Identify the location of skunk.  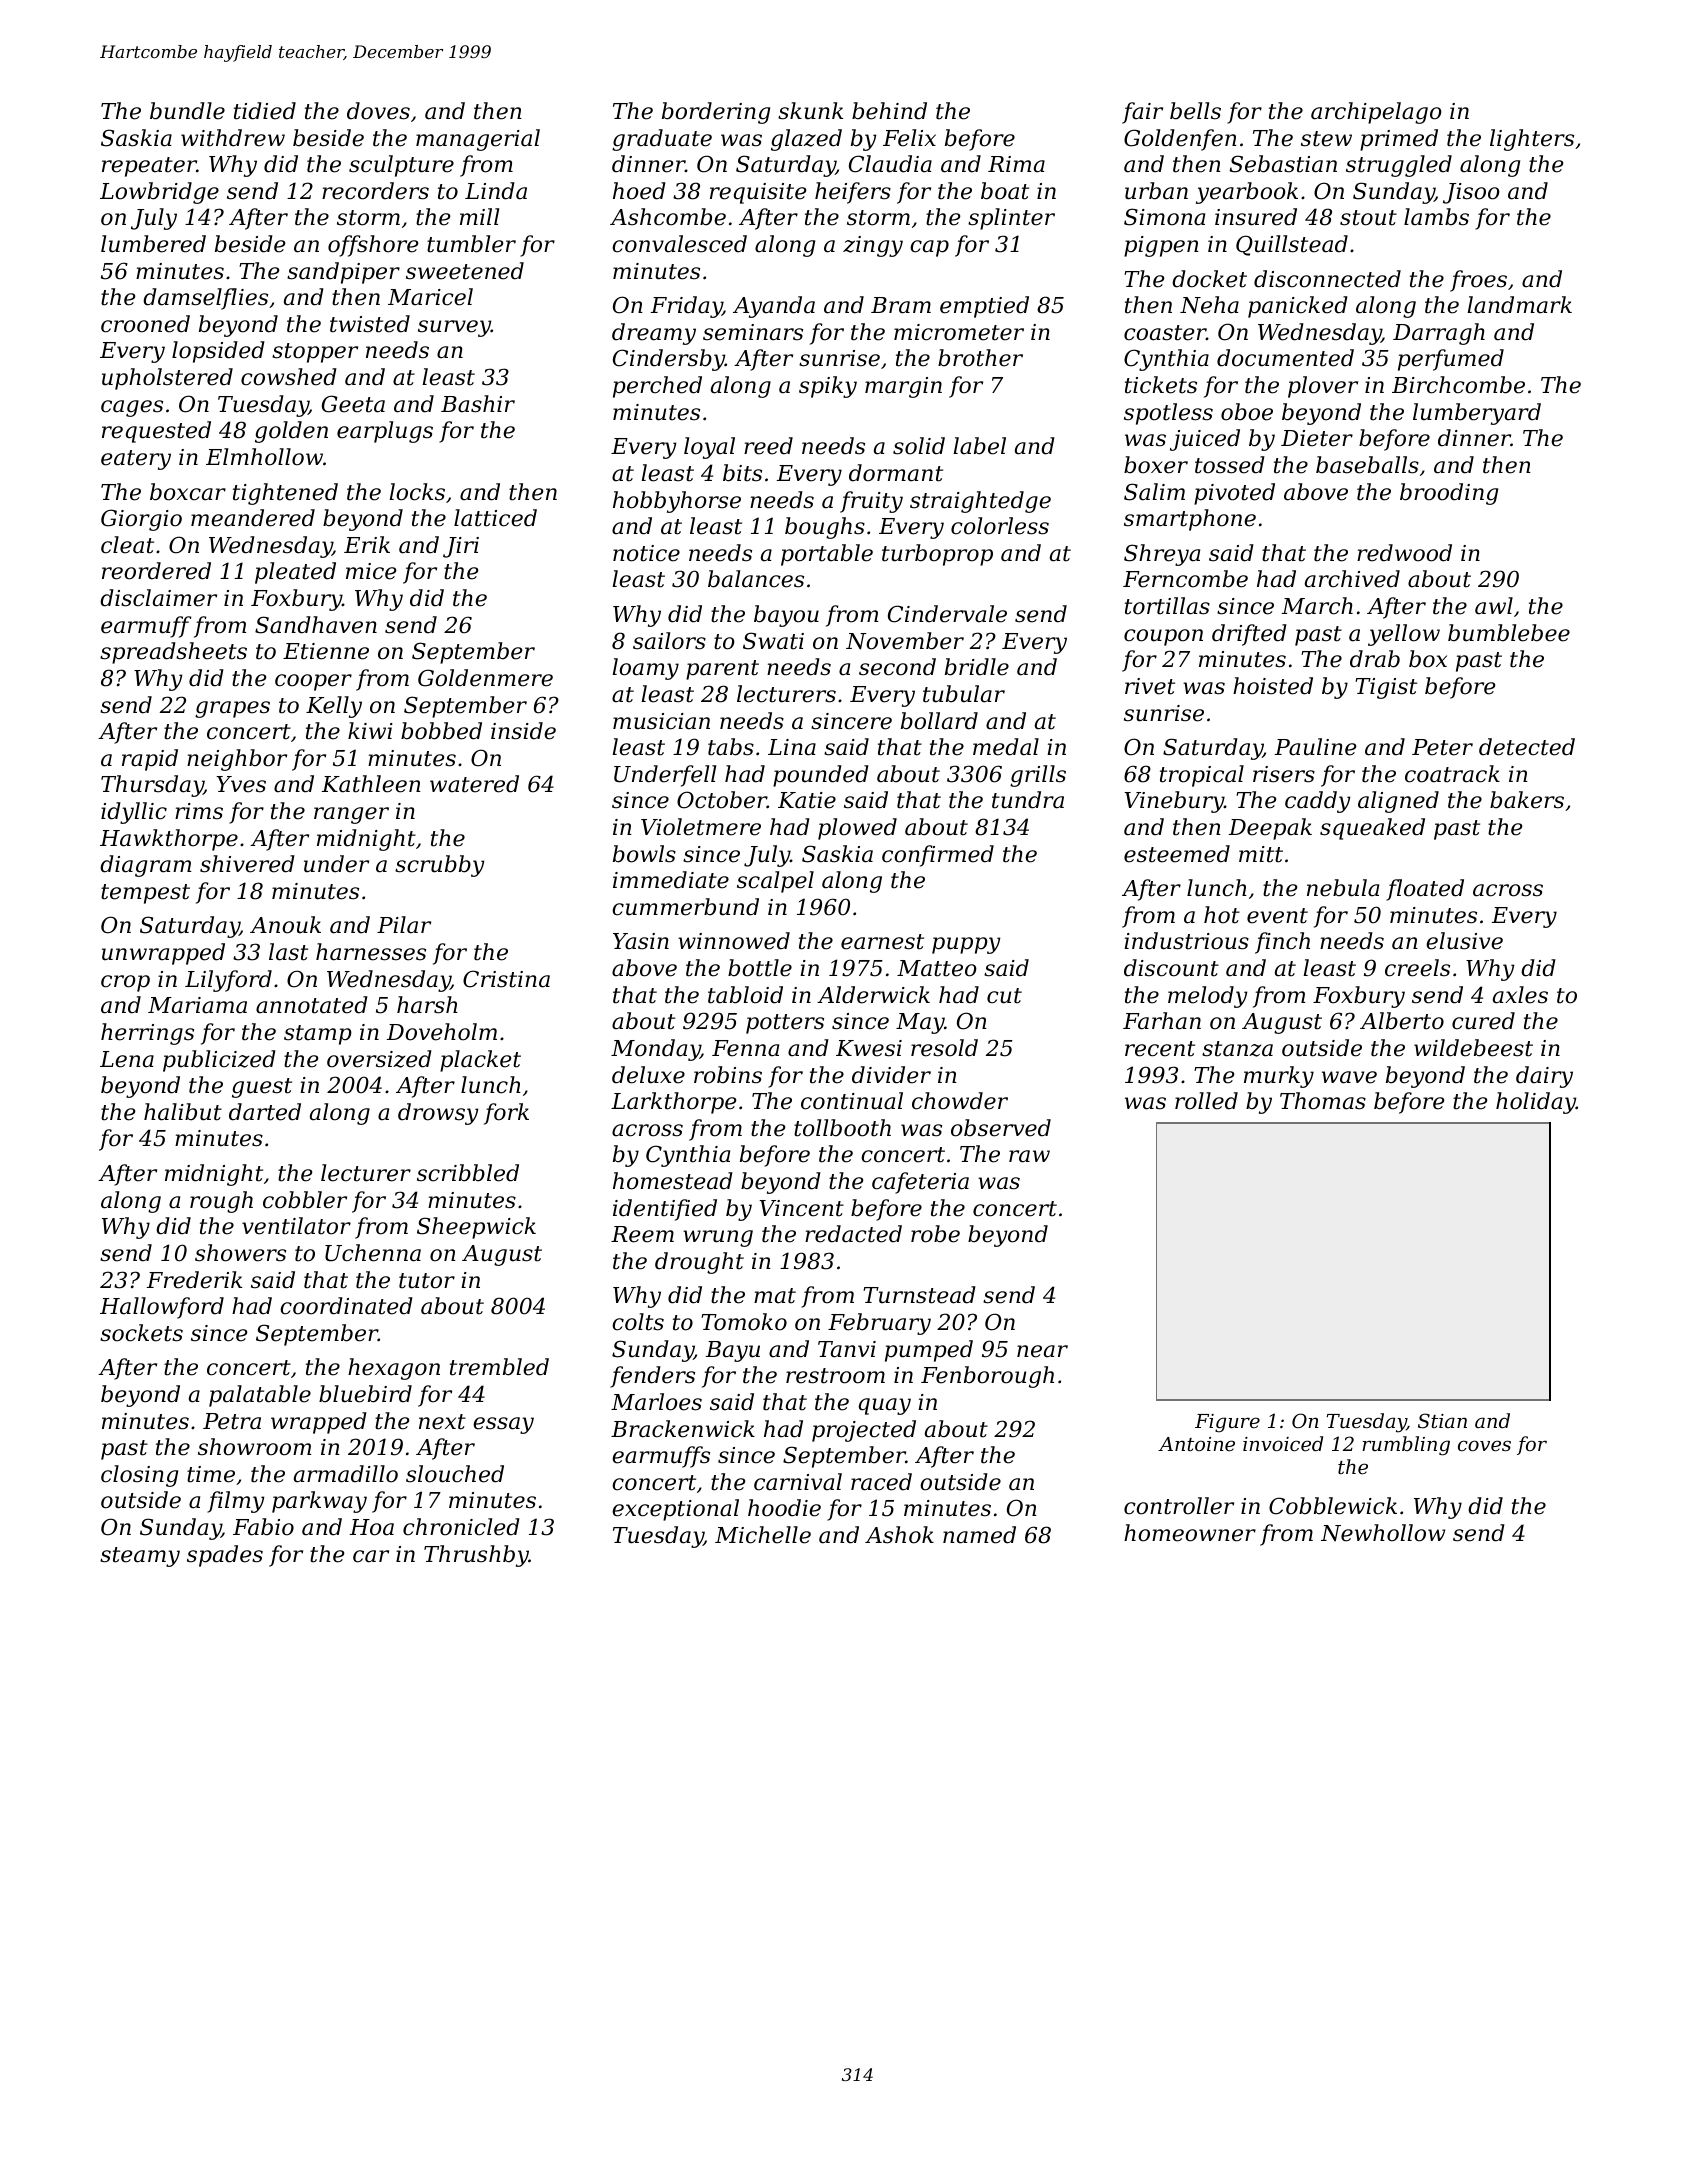
(810, 111).
